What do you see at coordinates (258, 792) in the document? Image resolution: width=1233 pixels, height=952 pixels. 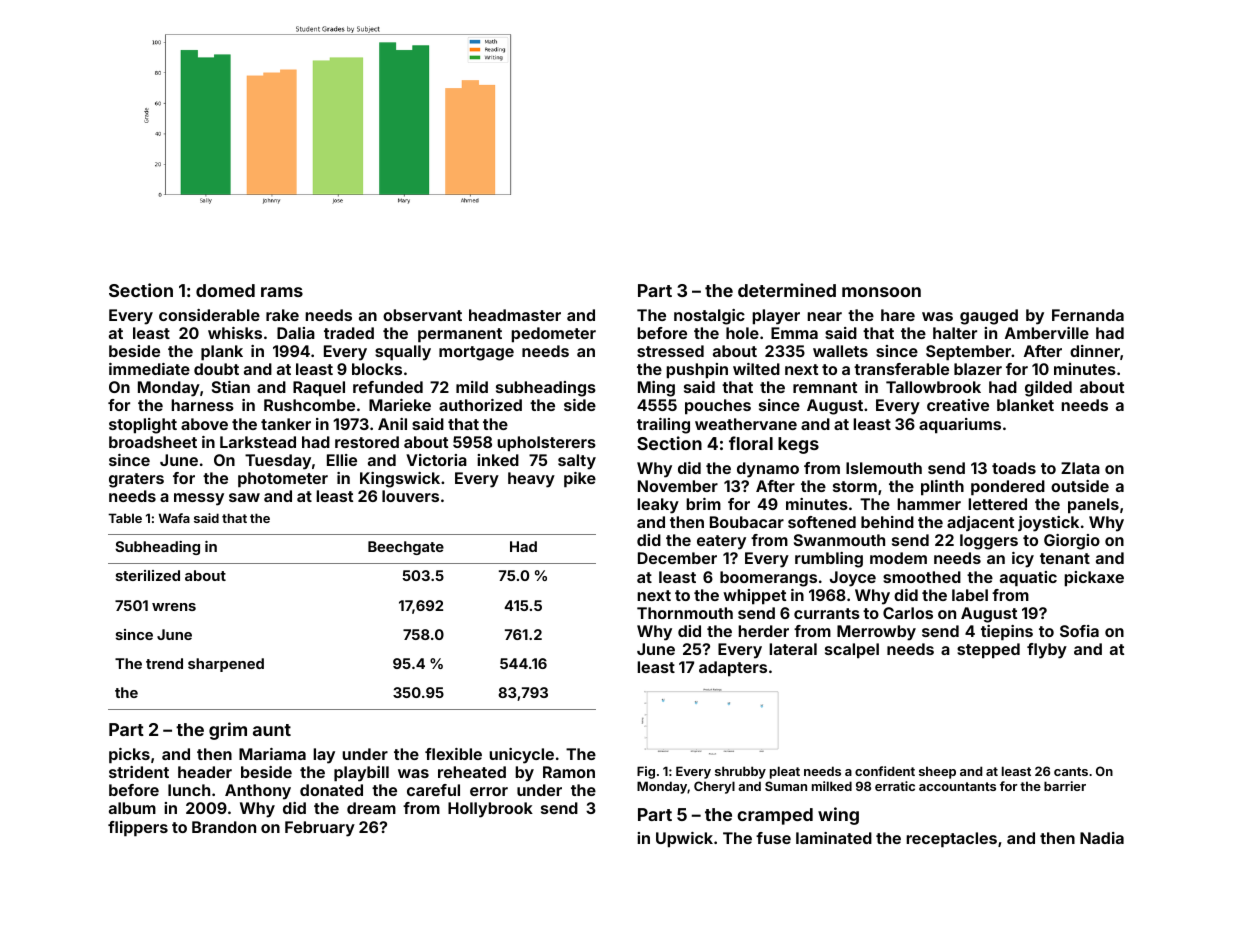 I see `Anthony` at bounding box center [258, 792].
